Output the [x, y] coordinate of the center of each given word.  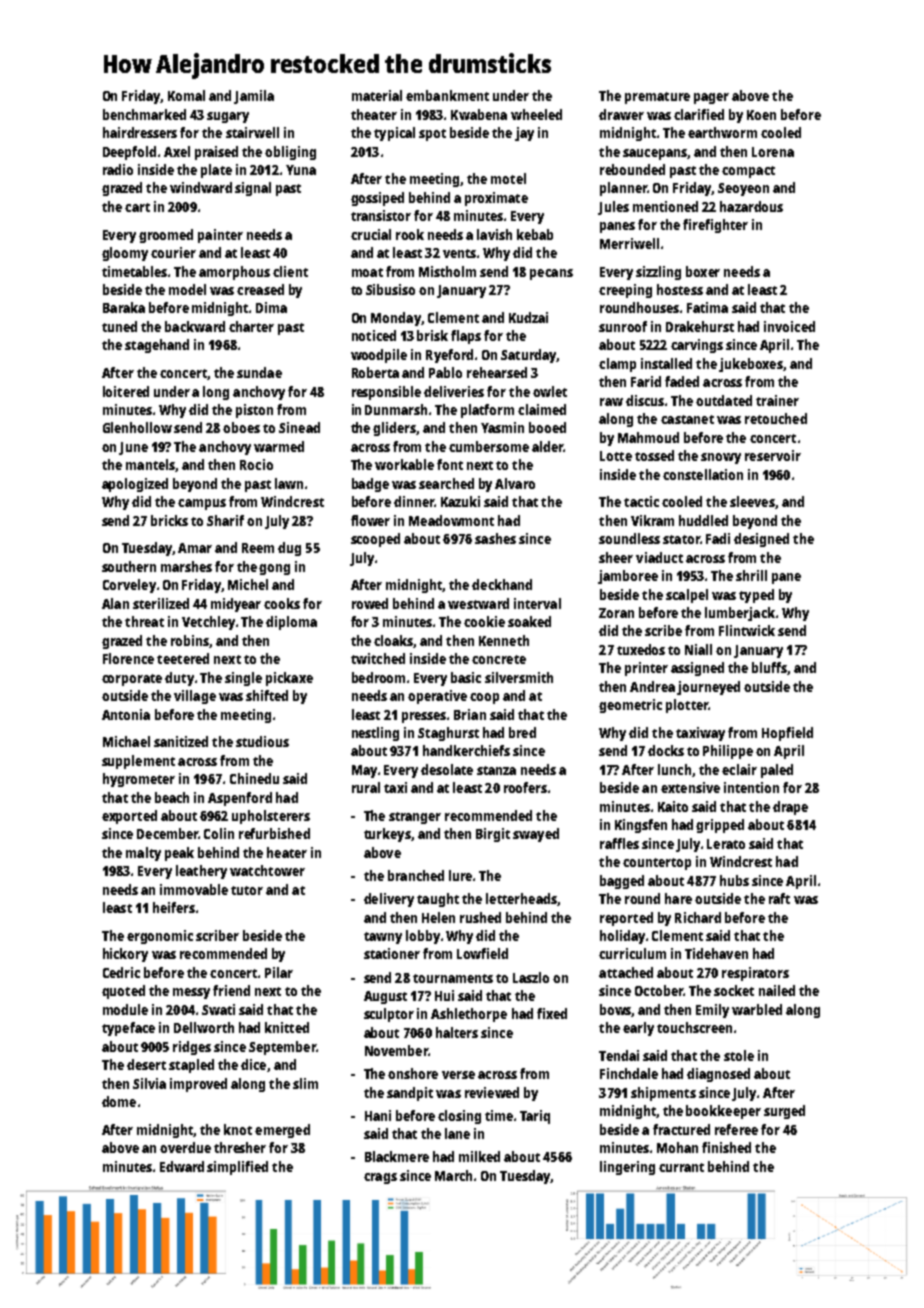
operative [437, 697]
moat [367, 272]
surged [784, 1112]
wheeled [536, 114]
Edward [182, 1166]
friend [231, 990]
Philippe [728, 752]
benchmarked [144, 114]
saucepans [655, 154]
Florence [128, 658]
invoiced [789, 326]
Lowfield [482, 953]
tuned [119, 326]
